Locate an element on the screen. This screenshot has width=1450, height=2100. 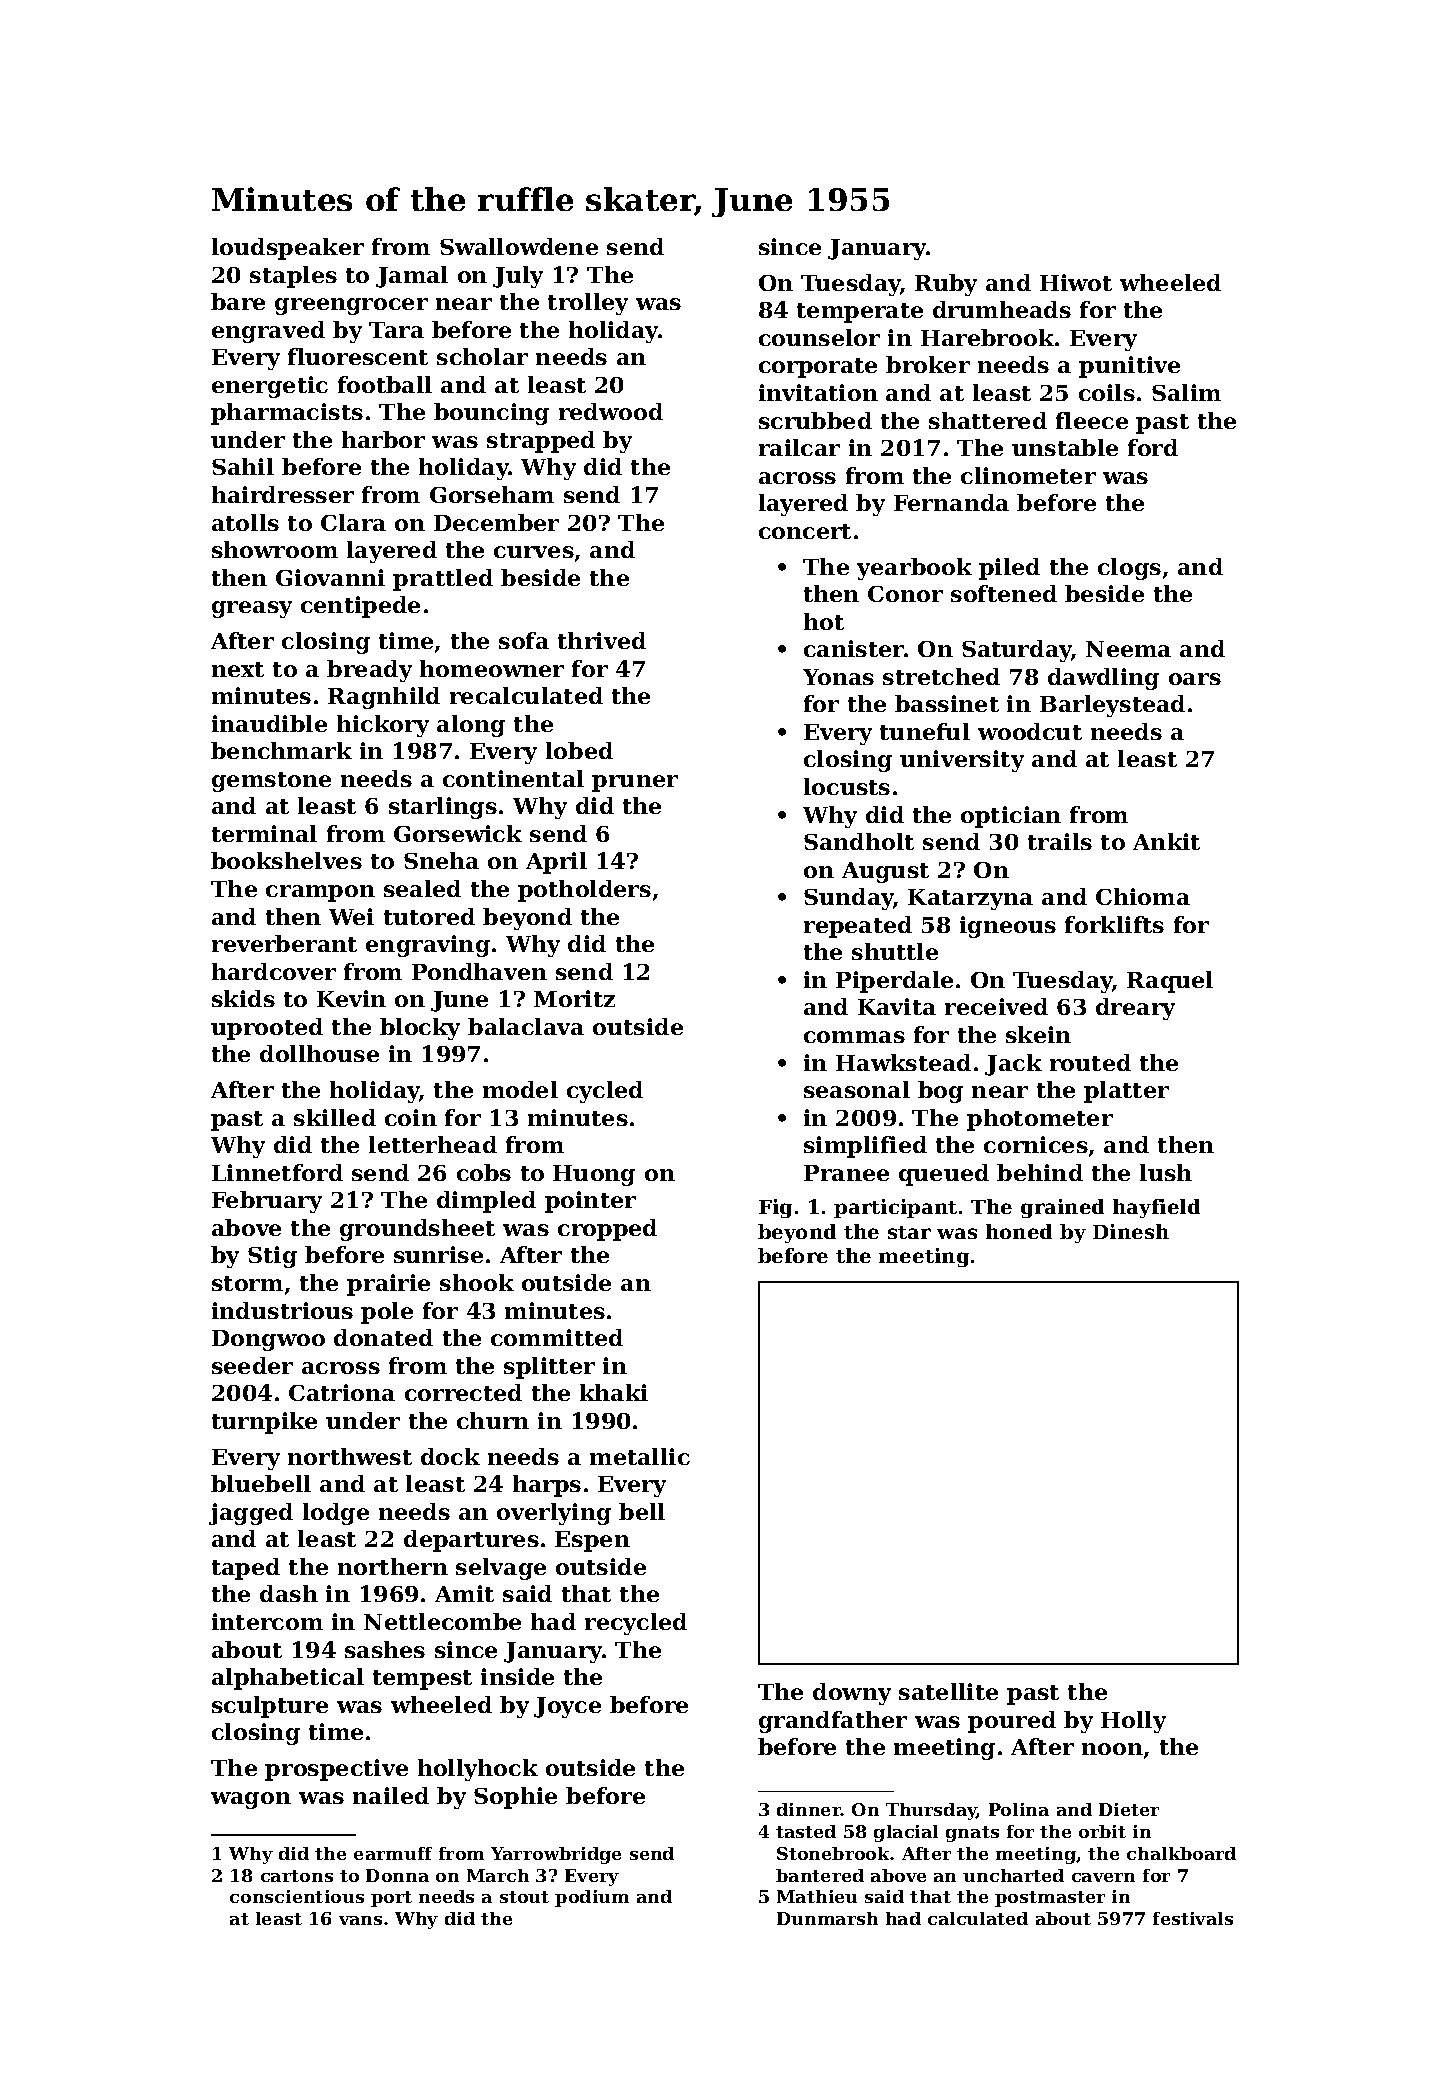
Fig is located at coordinates (775, 1208).
